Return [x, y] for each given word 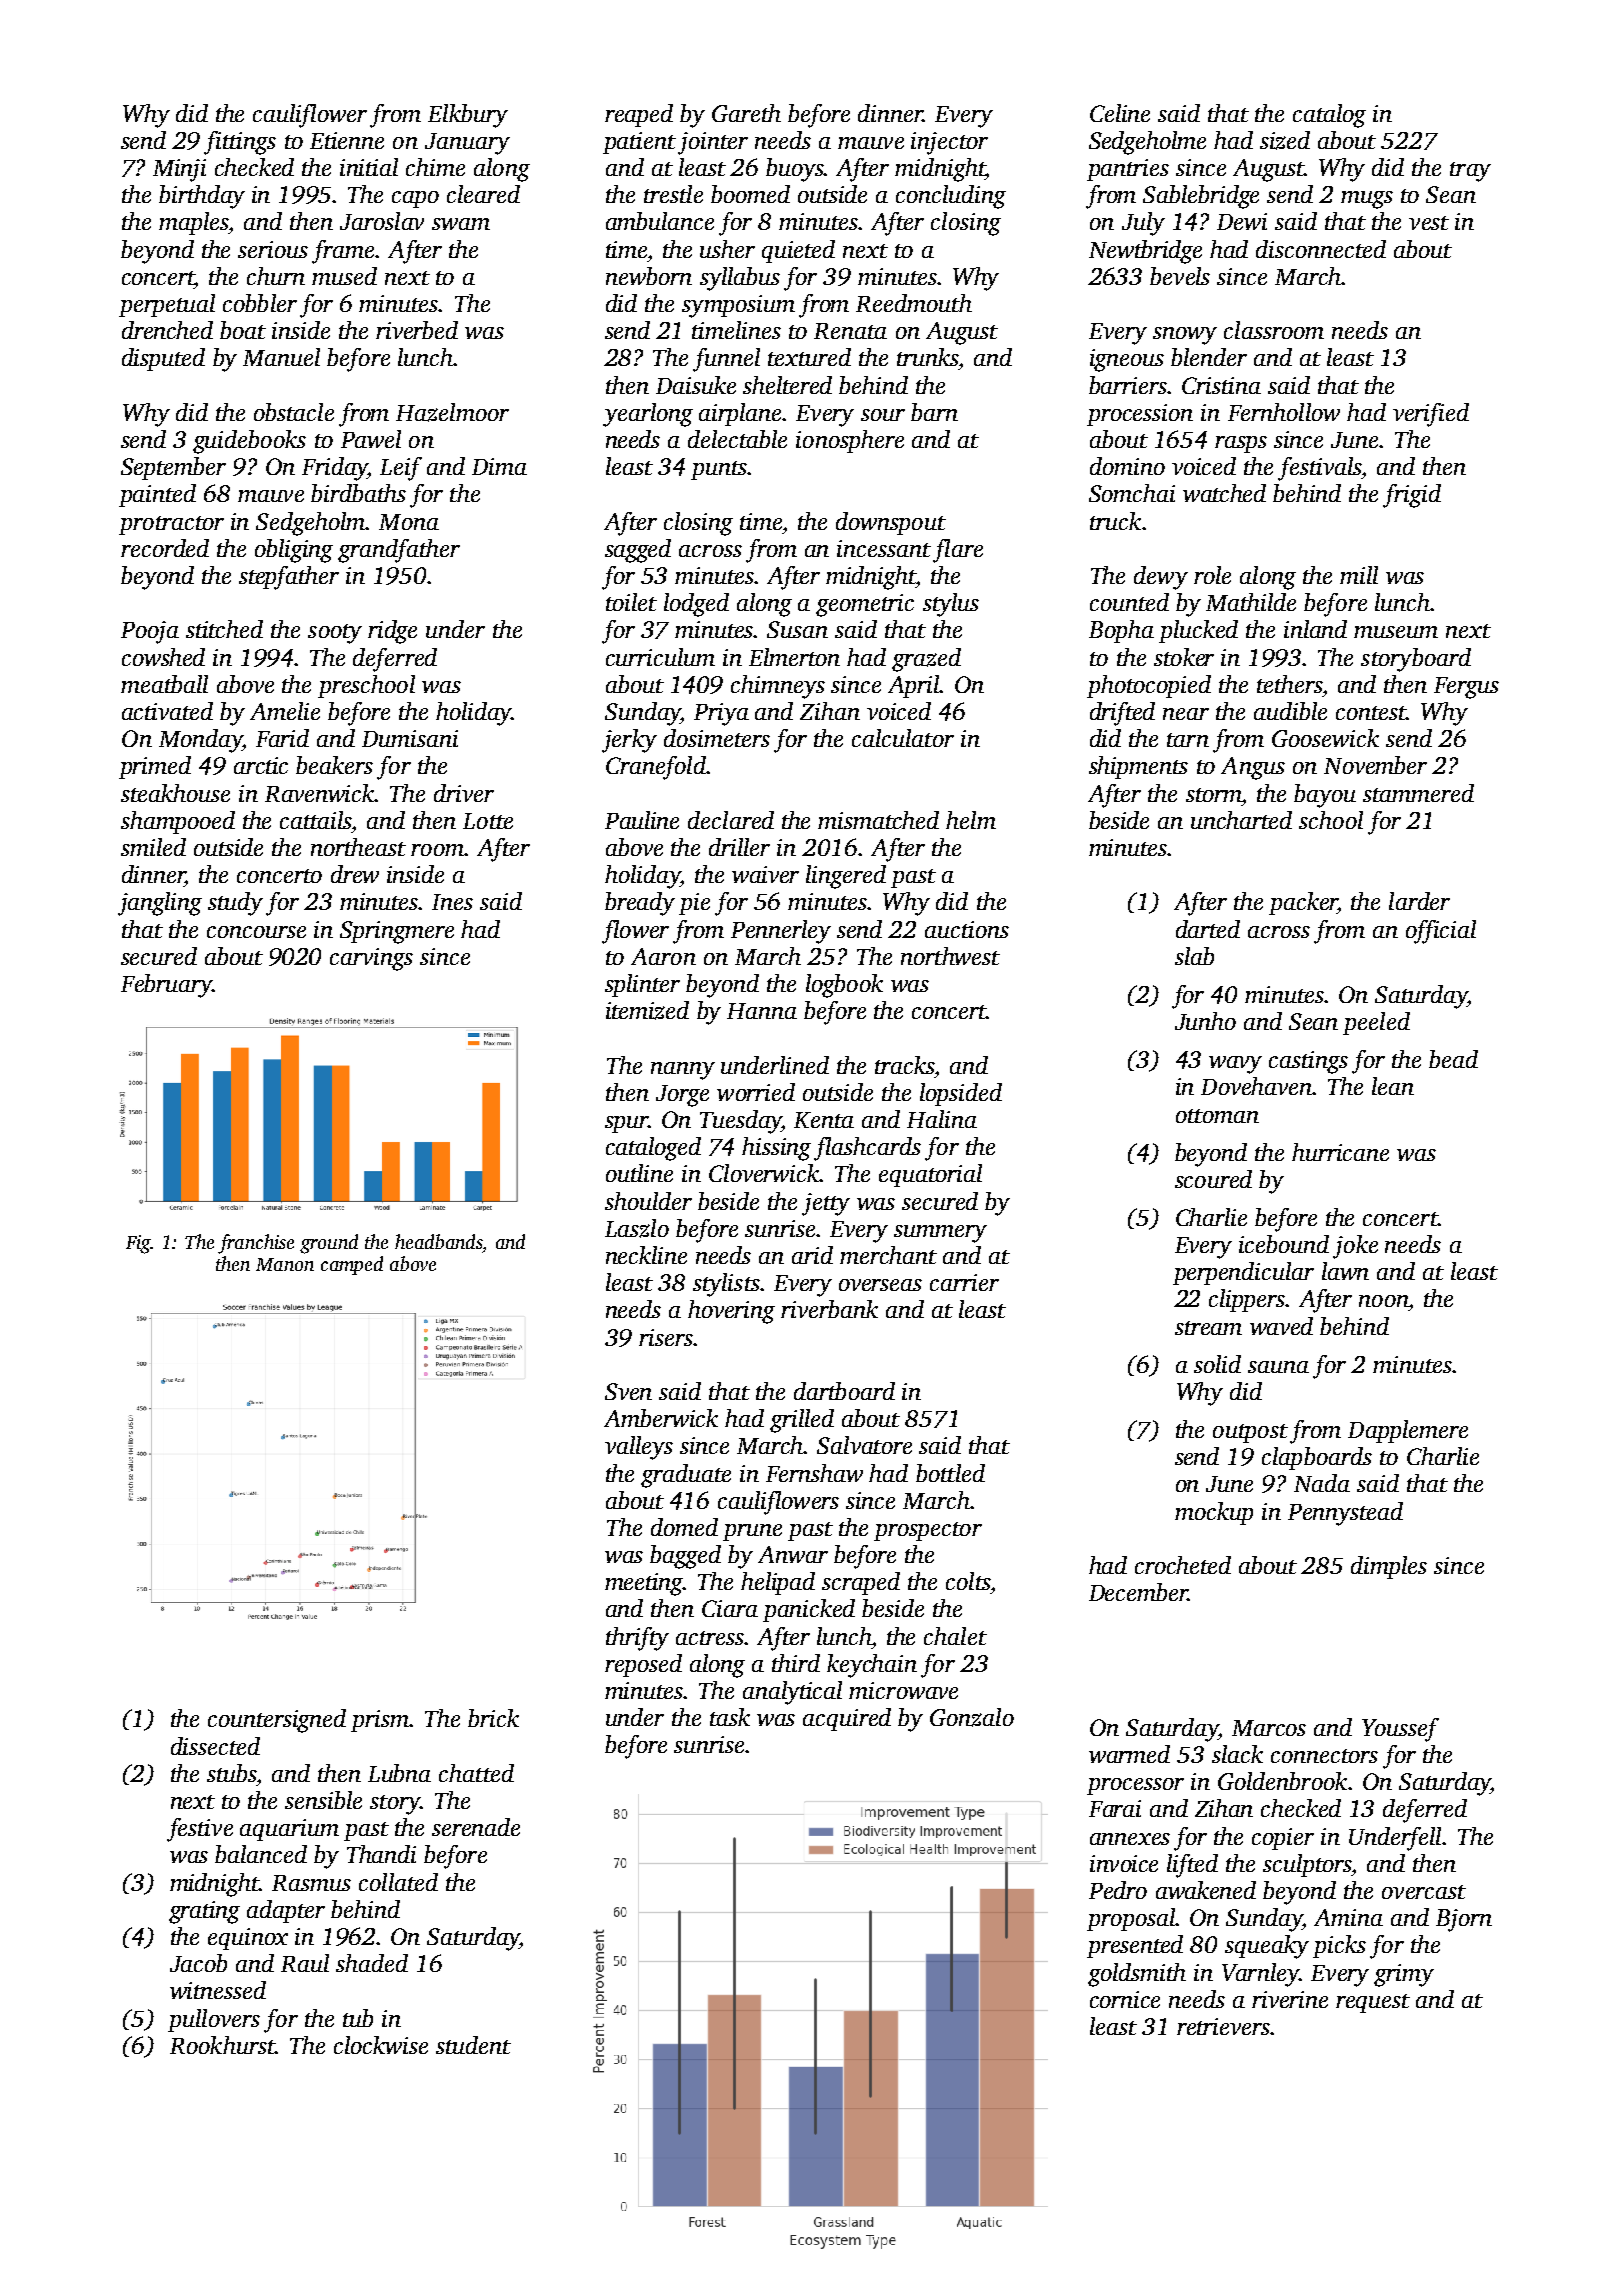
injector [949, 143]
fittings [240, 143]
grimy [1404, 1975]
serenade [476, 1827]
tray [1470, 172]
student [473, 2045]
